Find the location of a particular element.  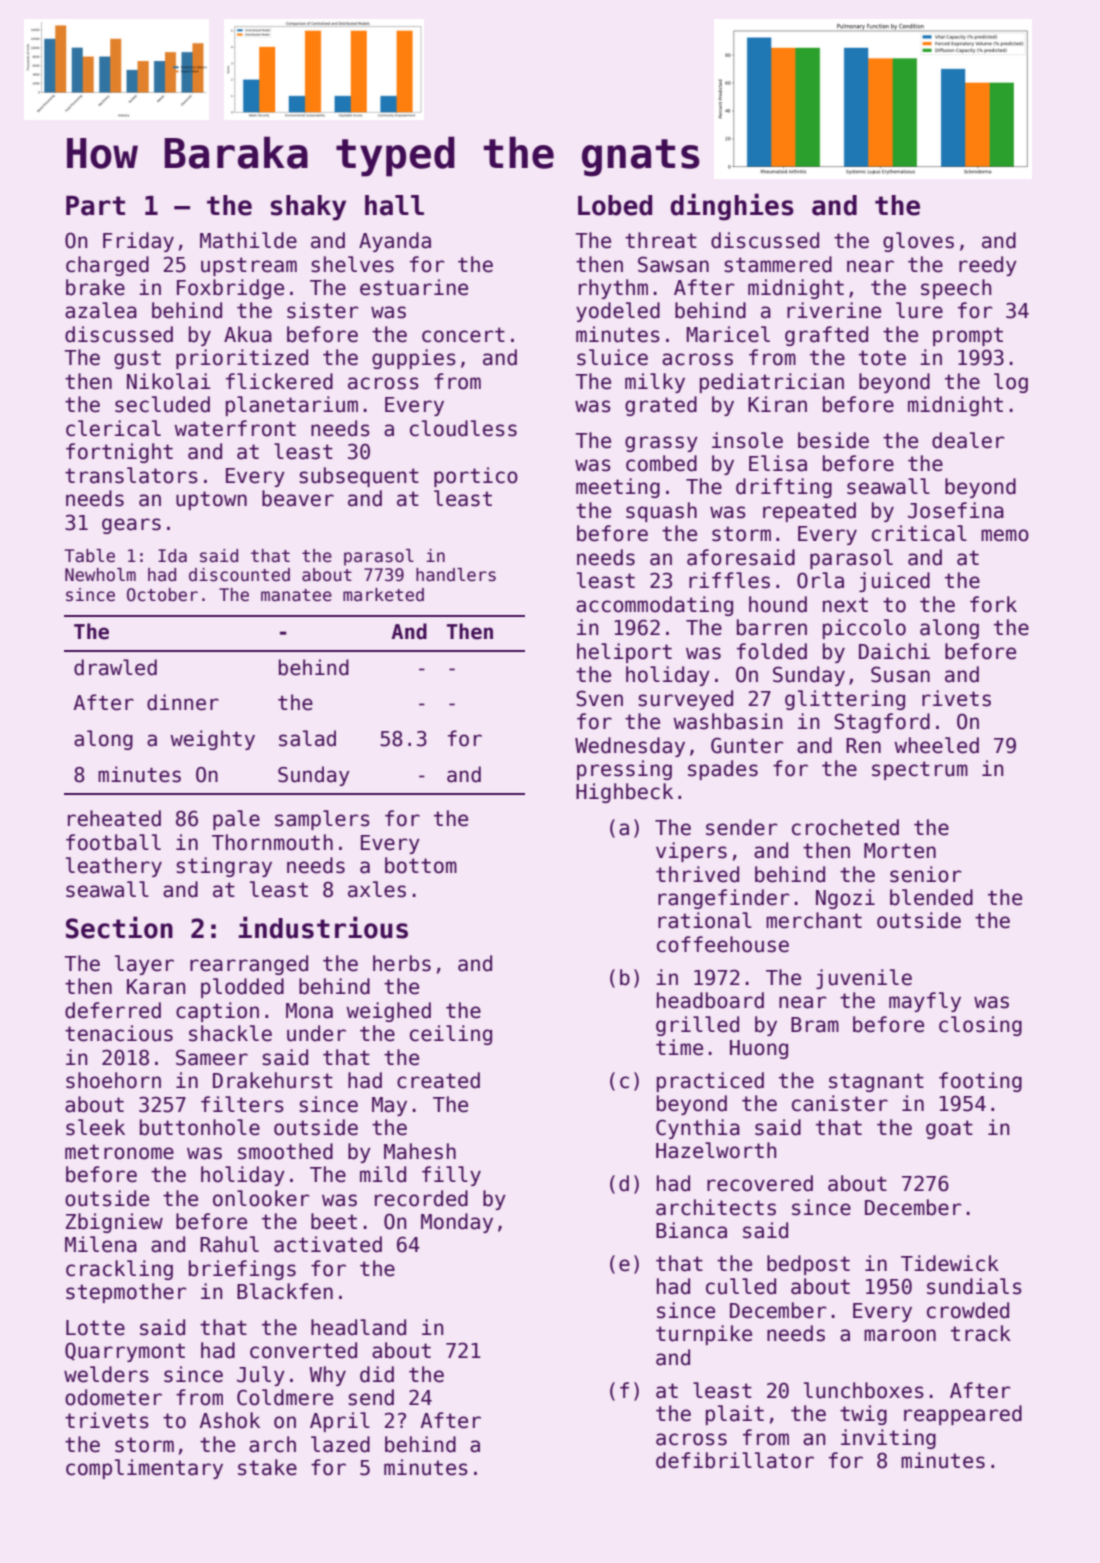

stammered is located at coordinates (778, 264).
